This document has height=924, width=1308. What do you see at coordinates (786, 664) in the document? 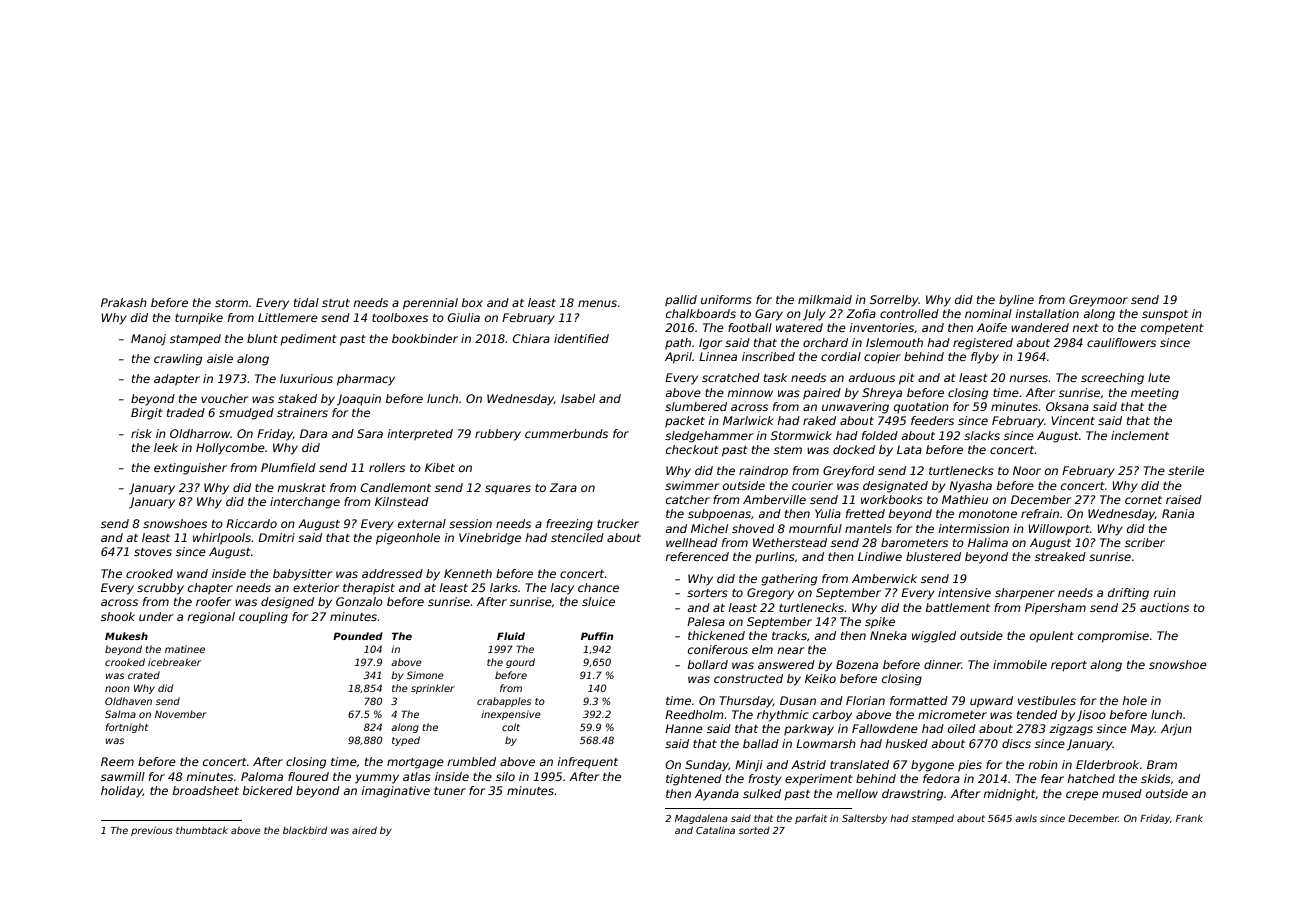
I see `answered` at bounding box center [786, 664].
